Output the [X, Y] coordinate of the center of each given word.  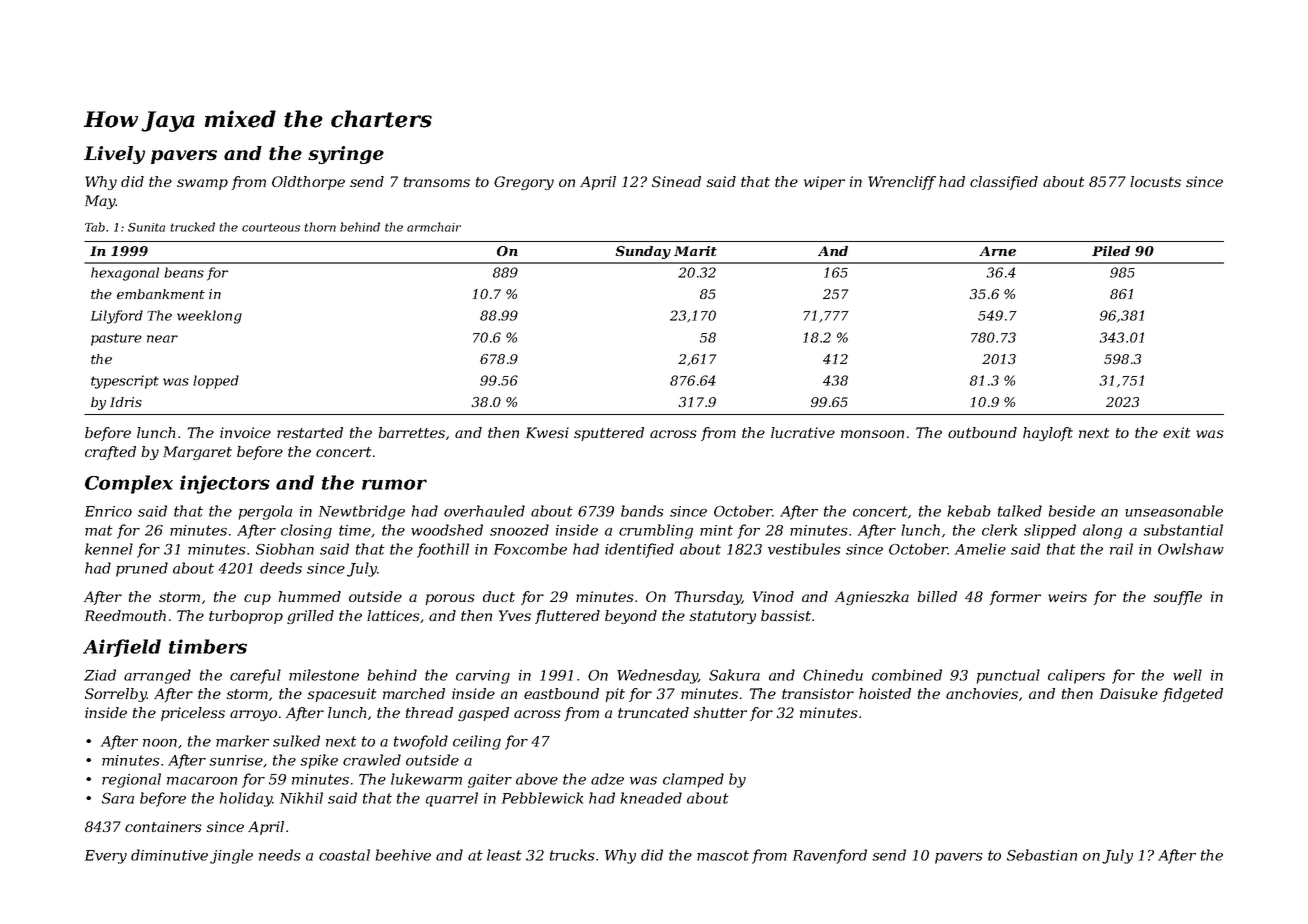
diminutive [169, 855]
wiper [824, 183]
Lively [114, 155]
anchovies [982, 693]
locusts [1155, 181]
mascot [723, 855]
